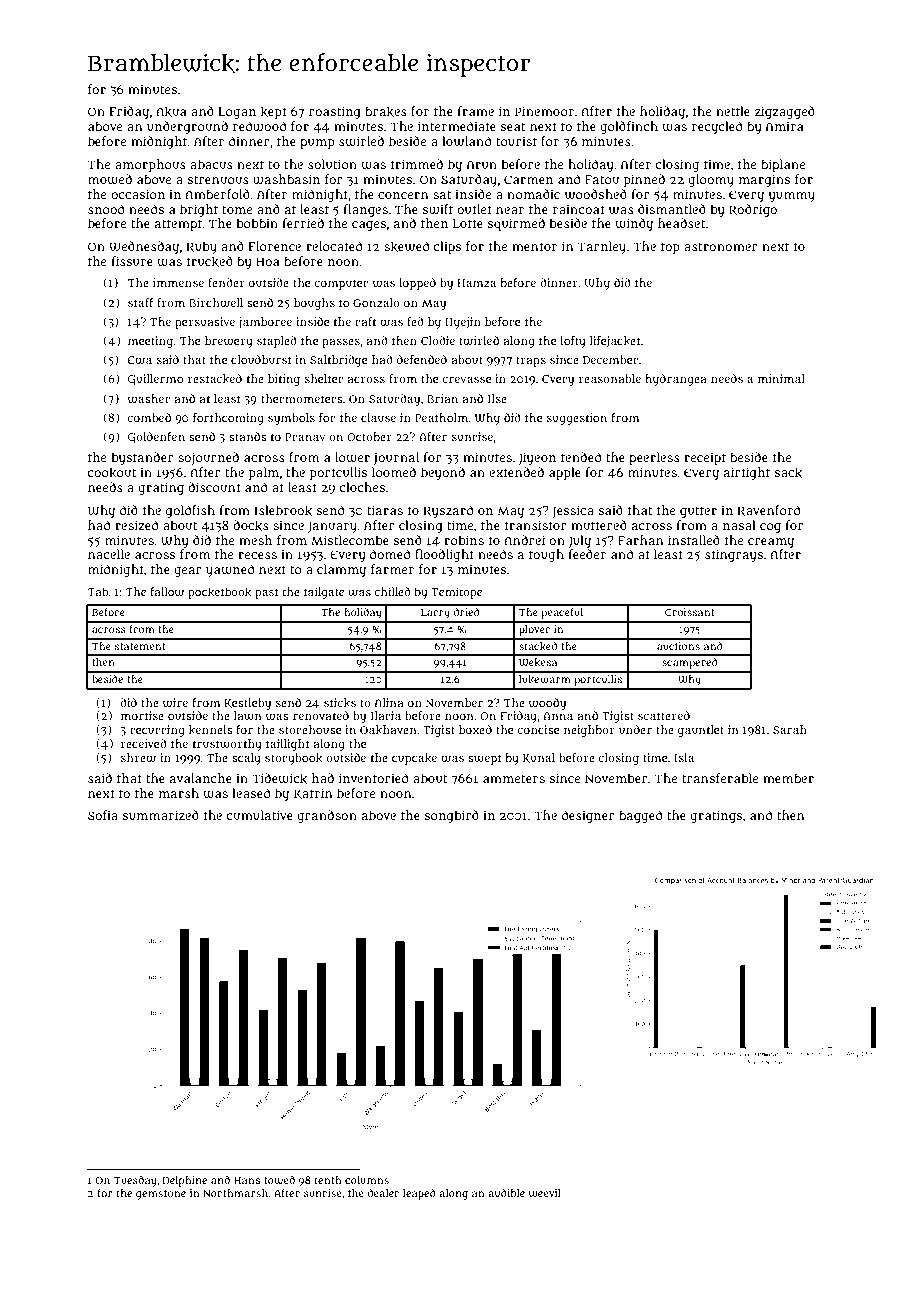 The image size is (908, 1316). What do you see at coordinates (171, 111) in the page?
I see `Akua` at bounding box center [171, 111].
